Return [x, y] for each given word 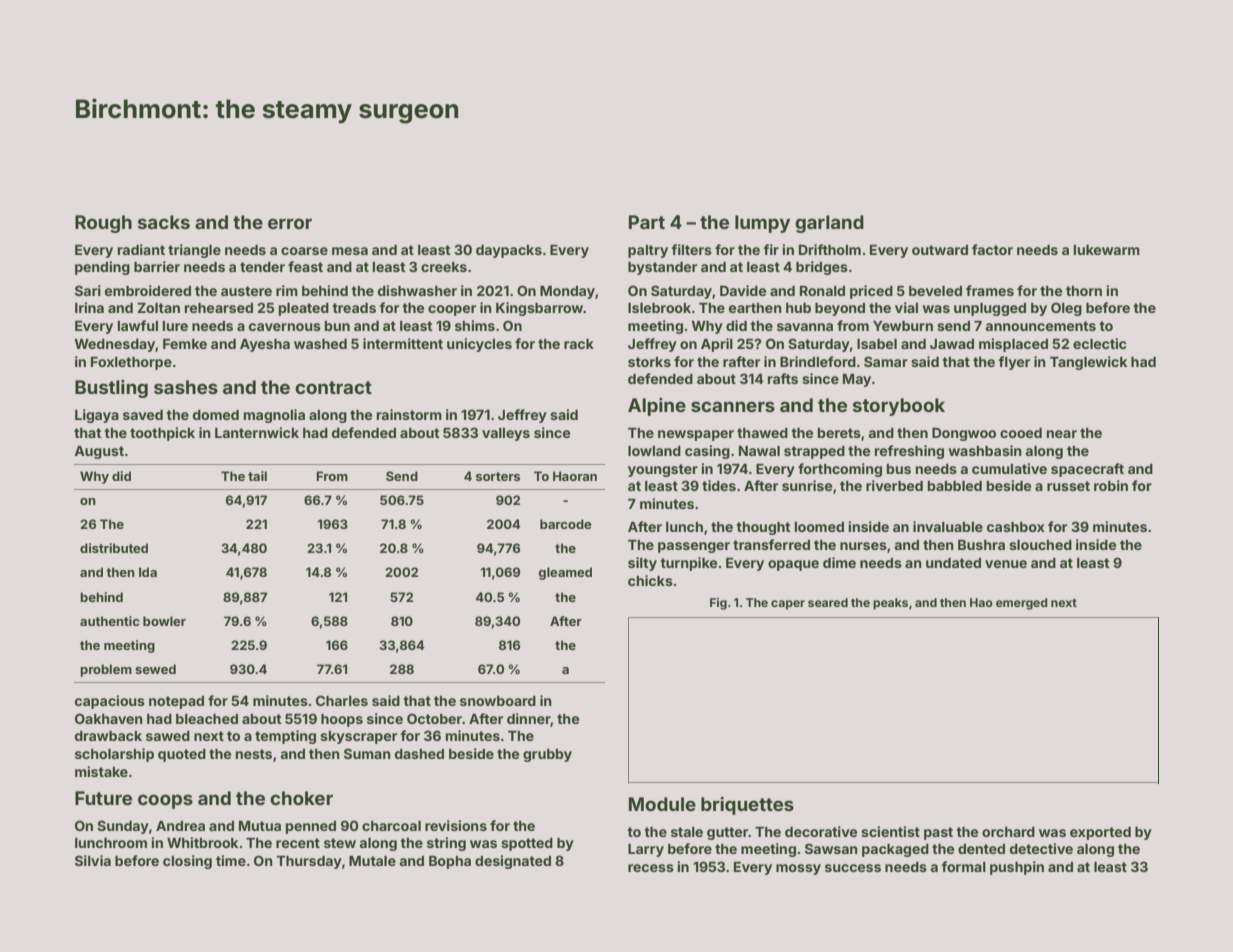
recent [298, 843]
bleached [207, 719]
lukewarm [1107, 250]
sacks [164, 222]
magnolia [274, 416]
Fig [718, 604]
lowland [654, 451]
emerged [1022, 604]
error [290, 223]
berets [839, 433]
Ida [148, 572]
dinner [529, 719]
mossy [798, 869]
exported [1100, 833]
